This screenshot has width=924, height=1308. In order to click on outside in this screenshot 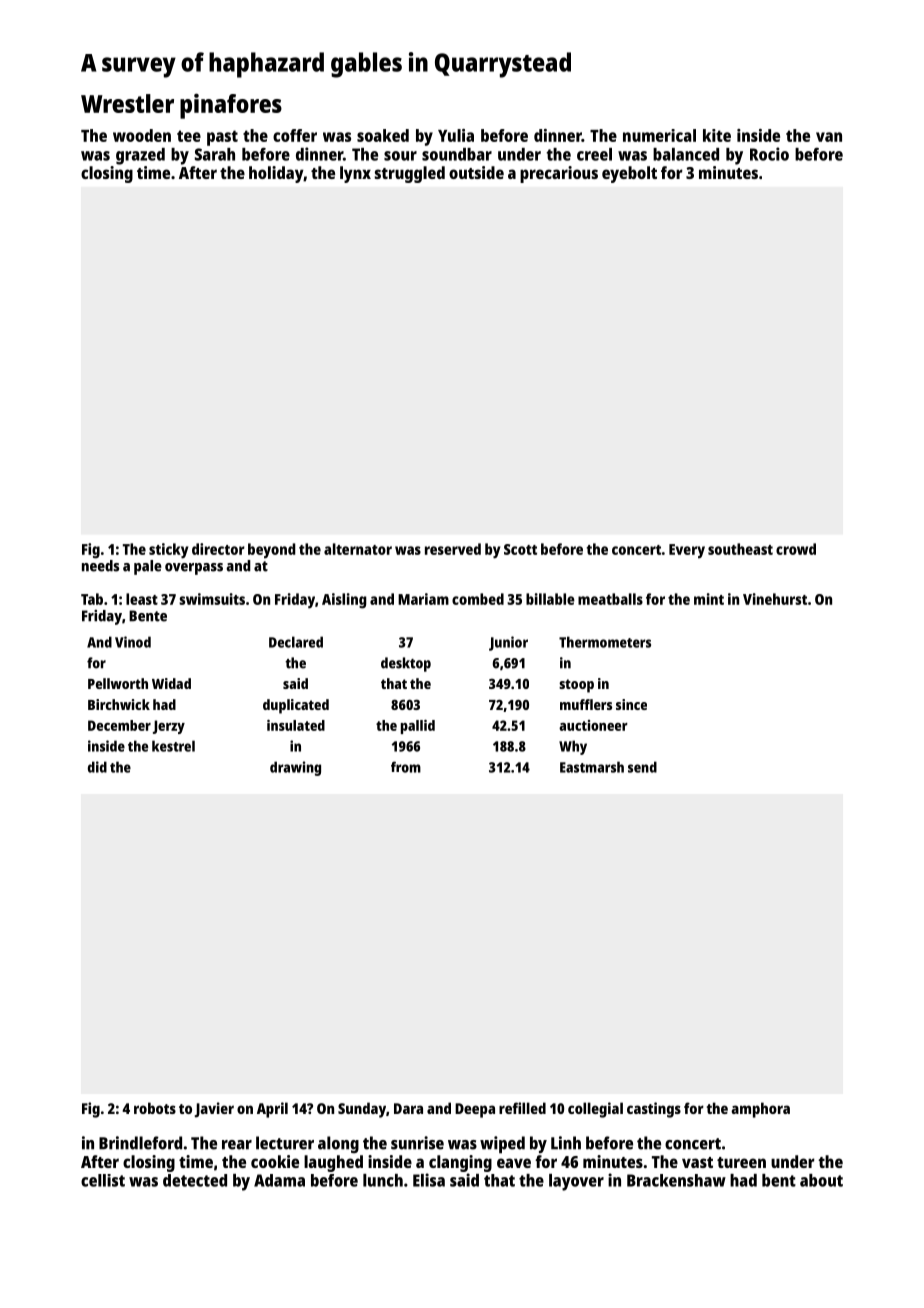, I will do `click(476, 172)`.
